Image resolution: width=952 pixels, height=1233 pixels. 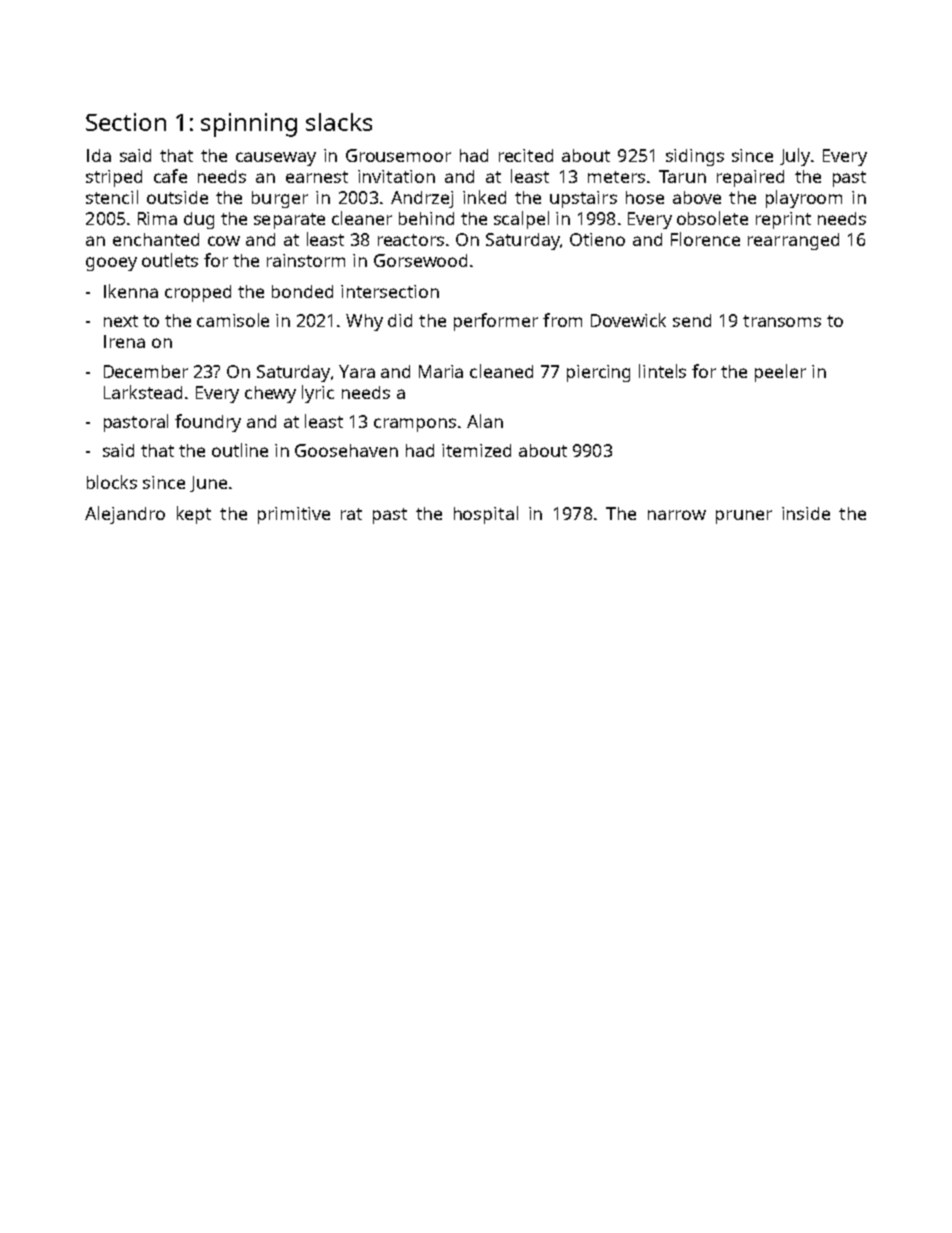 What do you see at coordinates (124, 341) in the page?
I see `Irena` at bounding box center [124, 341].
